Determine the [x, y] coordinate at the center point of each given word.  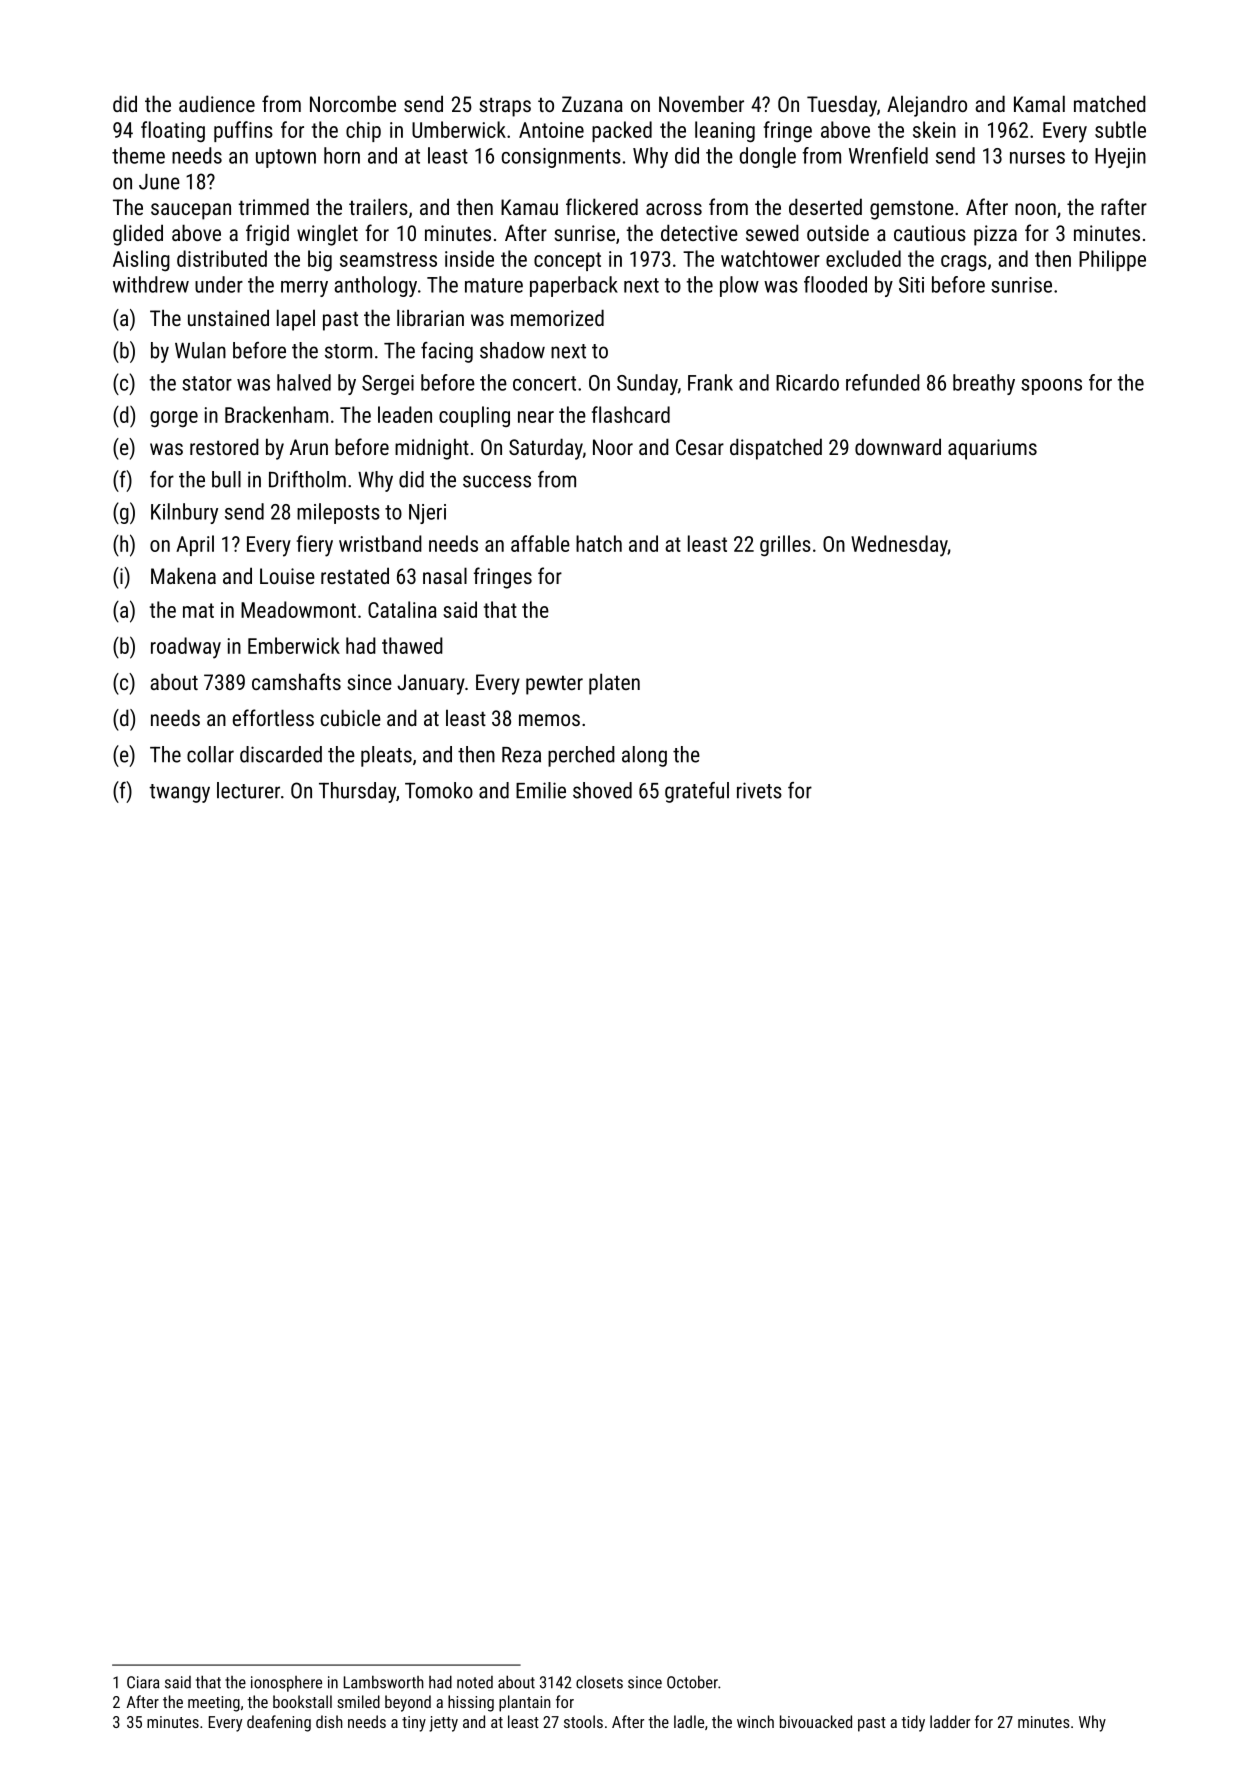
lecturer [248, 790]
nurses [1037, 158]
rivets [759, 790]
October [692, 1682]
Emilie [541, 790]
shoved [602, 790]
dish [329, 1721]
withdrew [151, 284]
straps [505, 107]
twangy [179, 793]
